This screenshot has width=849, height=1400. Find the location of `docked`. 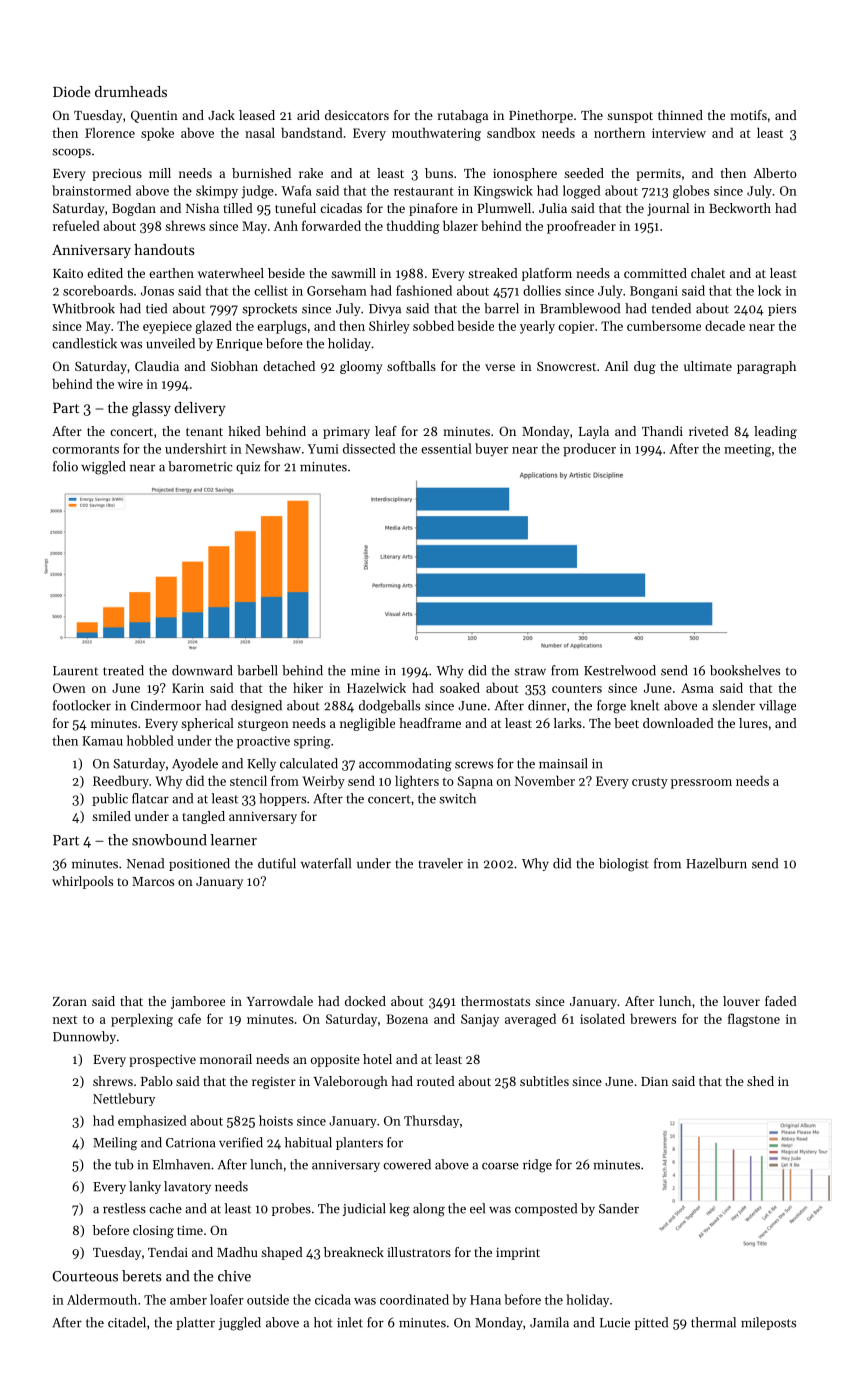

docked is located at coordinates (365, 1001).
